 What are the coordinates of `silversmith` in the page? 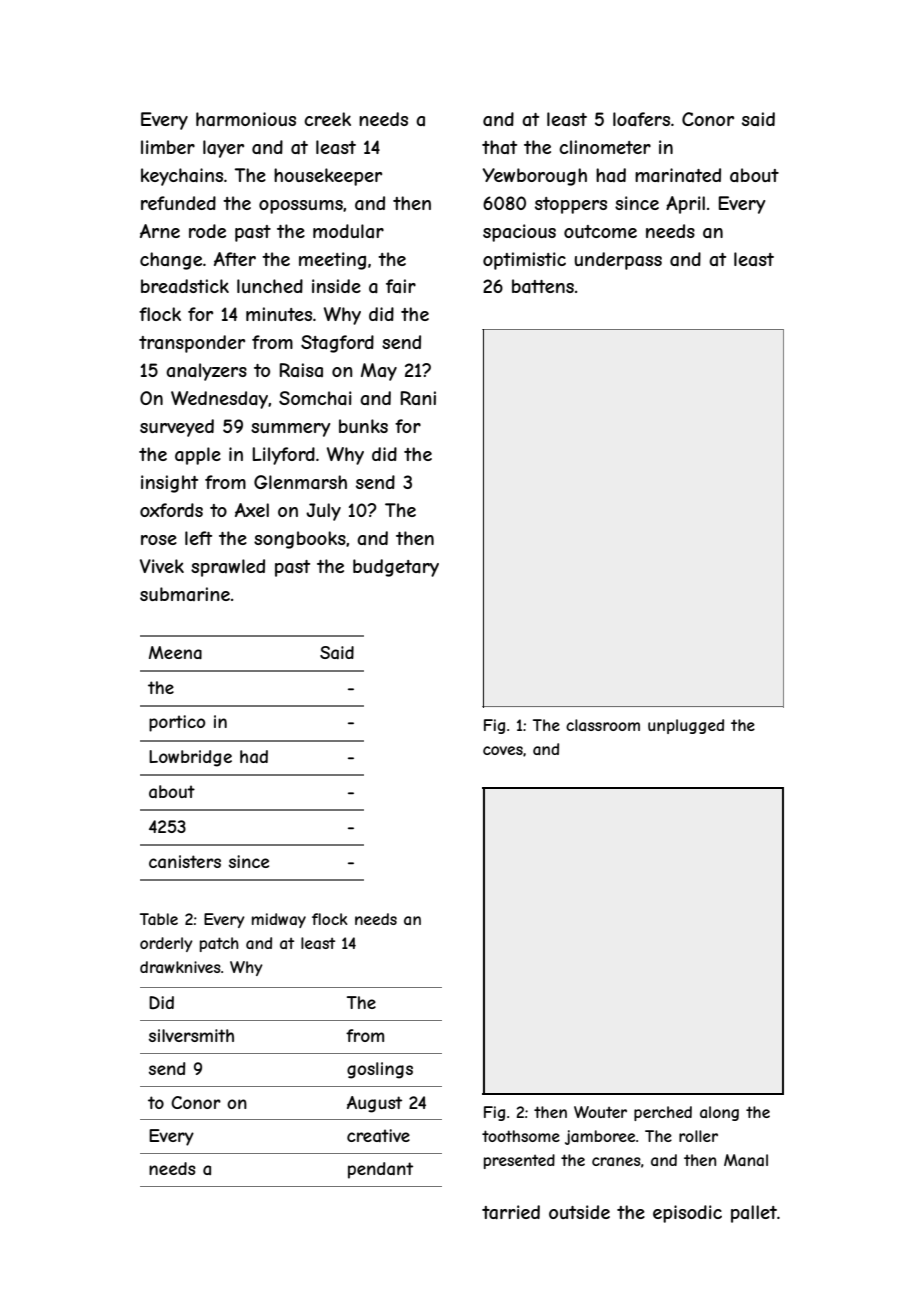 It's located at (191, 1035).
